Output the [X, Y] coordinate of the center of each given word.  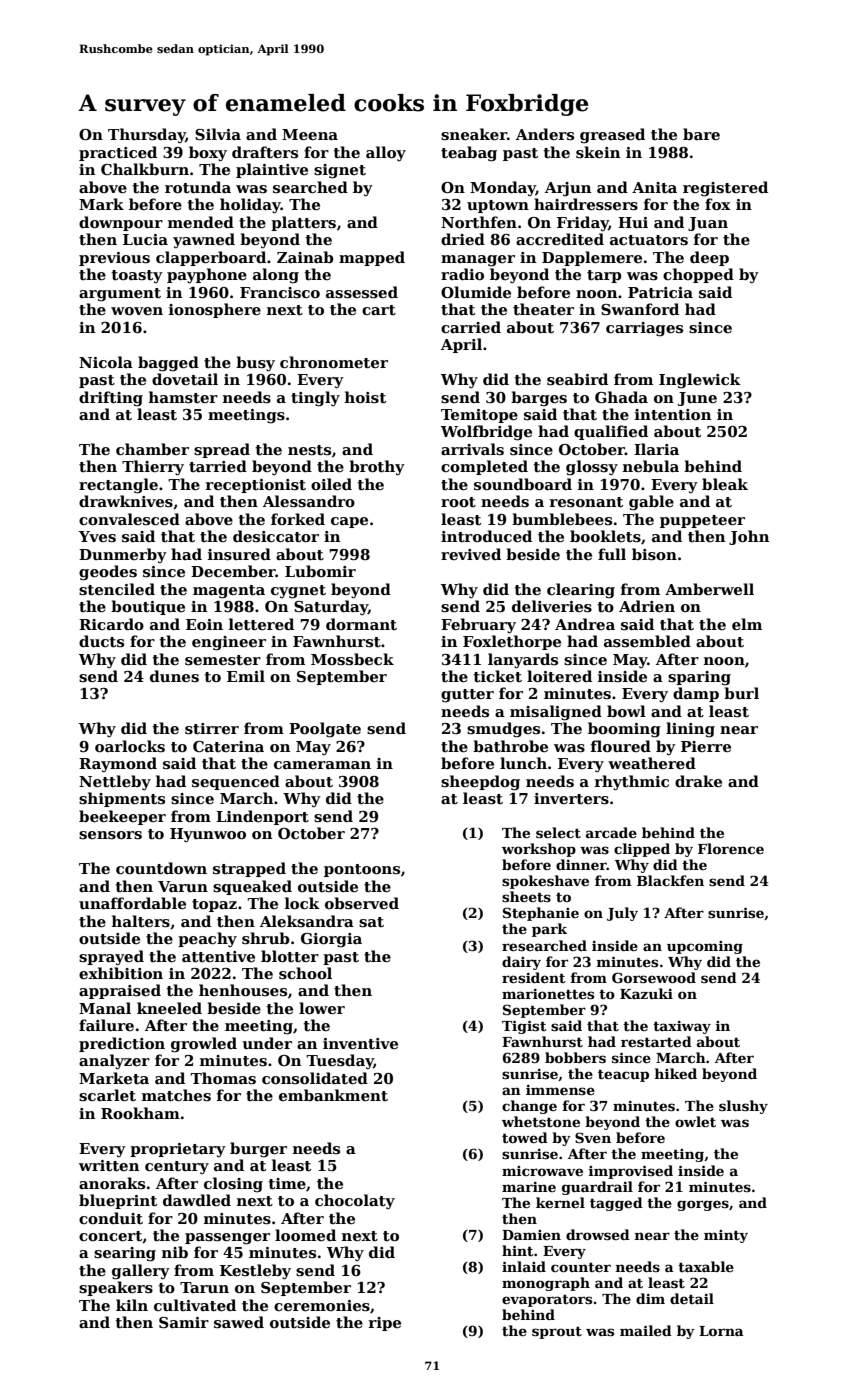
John [749, 537]
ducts [101, 641]
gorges [703, 1205]
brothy [377, 467]
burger [258, 1150]
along [276, 276]
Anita [654, 187]
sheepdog [480, 783]
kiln [132, 1305]
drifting [111, 399]
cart [379, 310]
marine [529, 1187]
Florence [731, 848]
